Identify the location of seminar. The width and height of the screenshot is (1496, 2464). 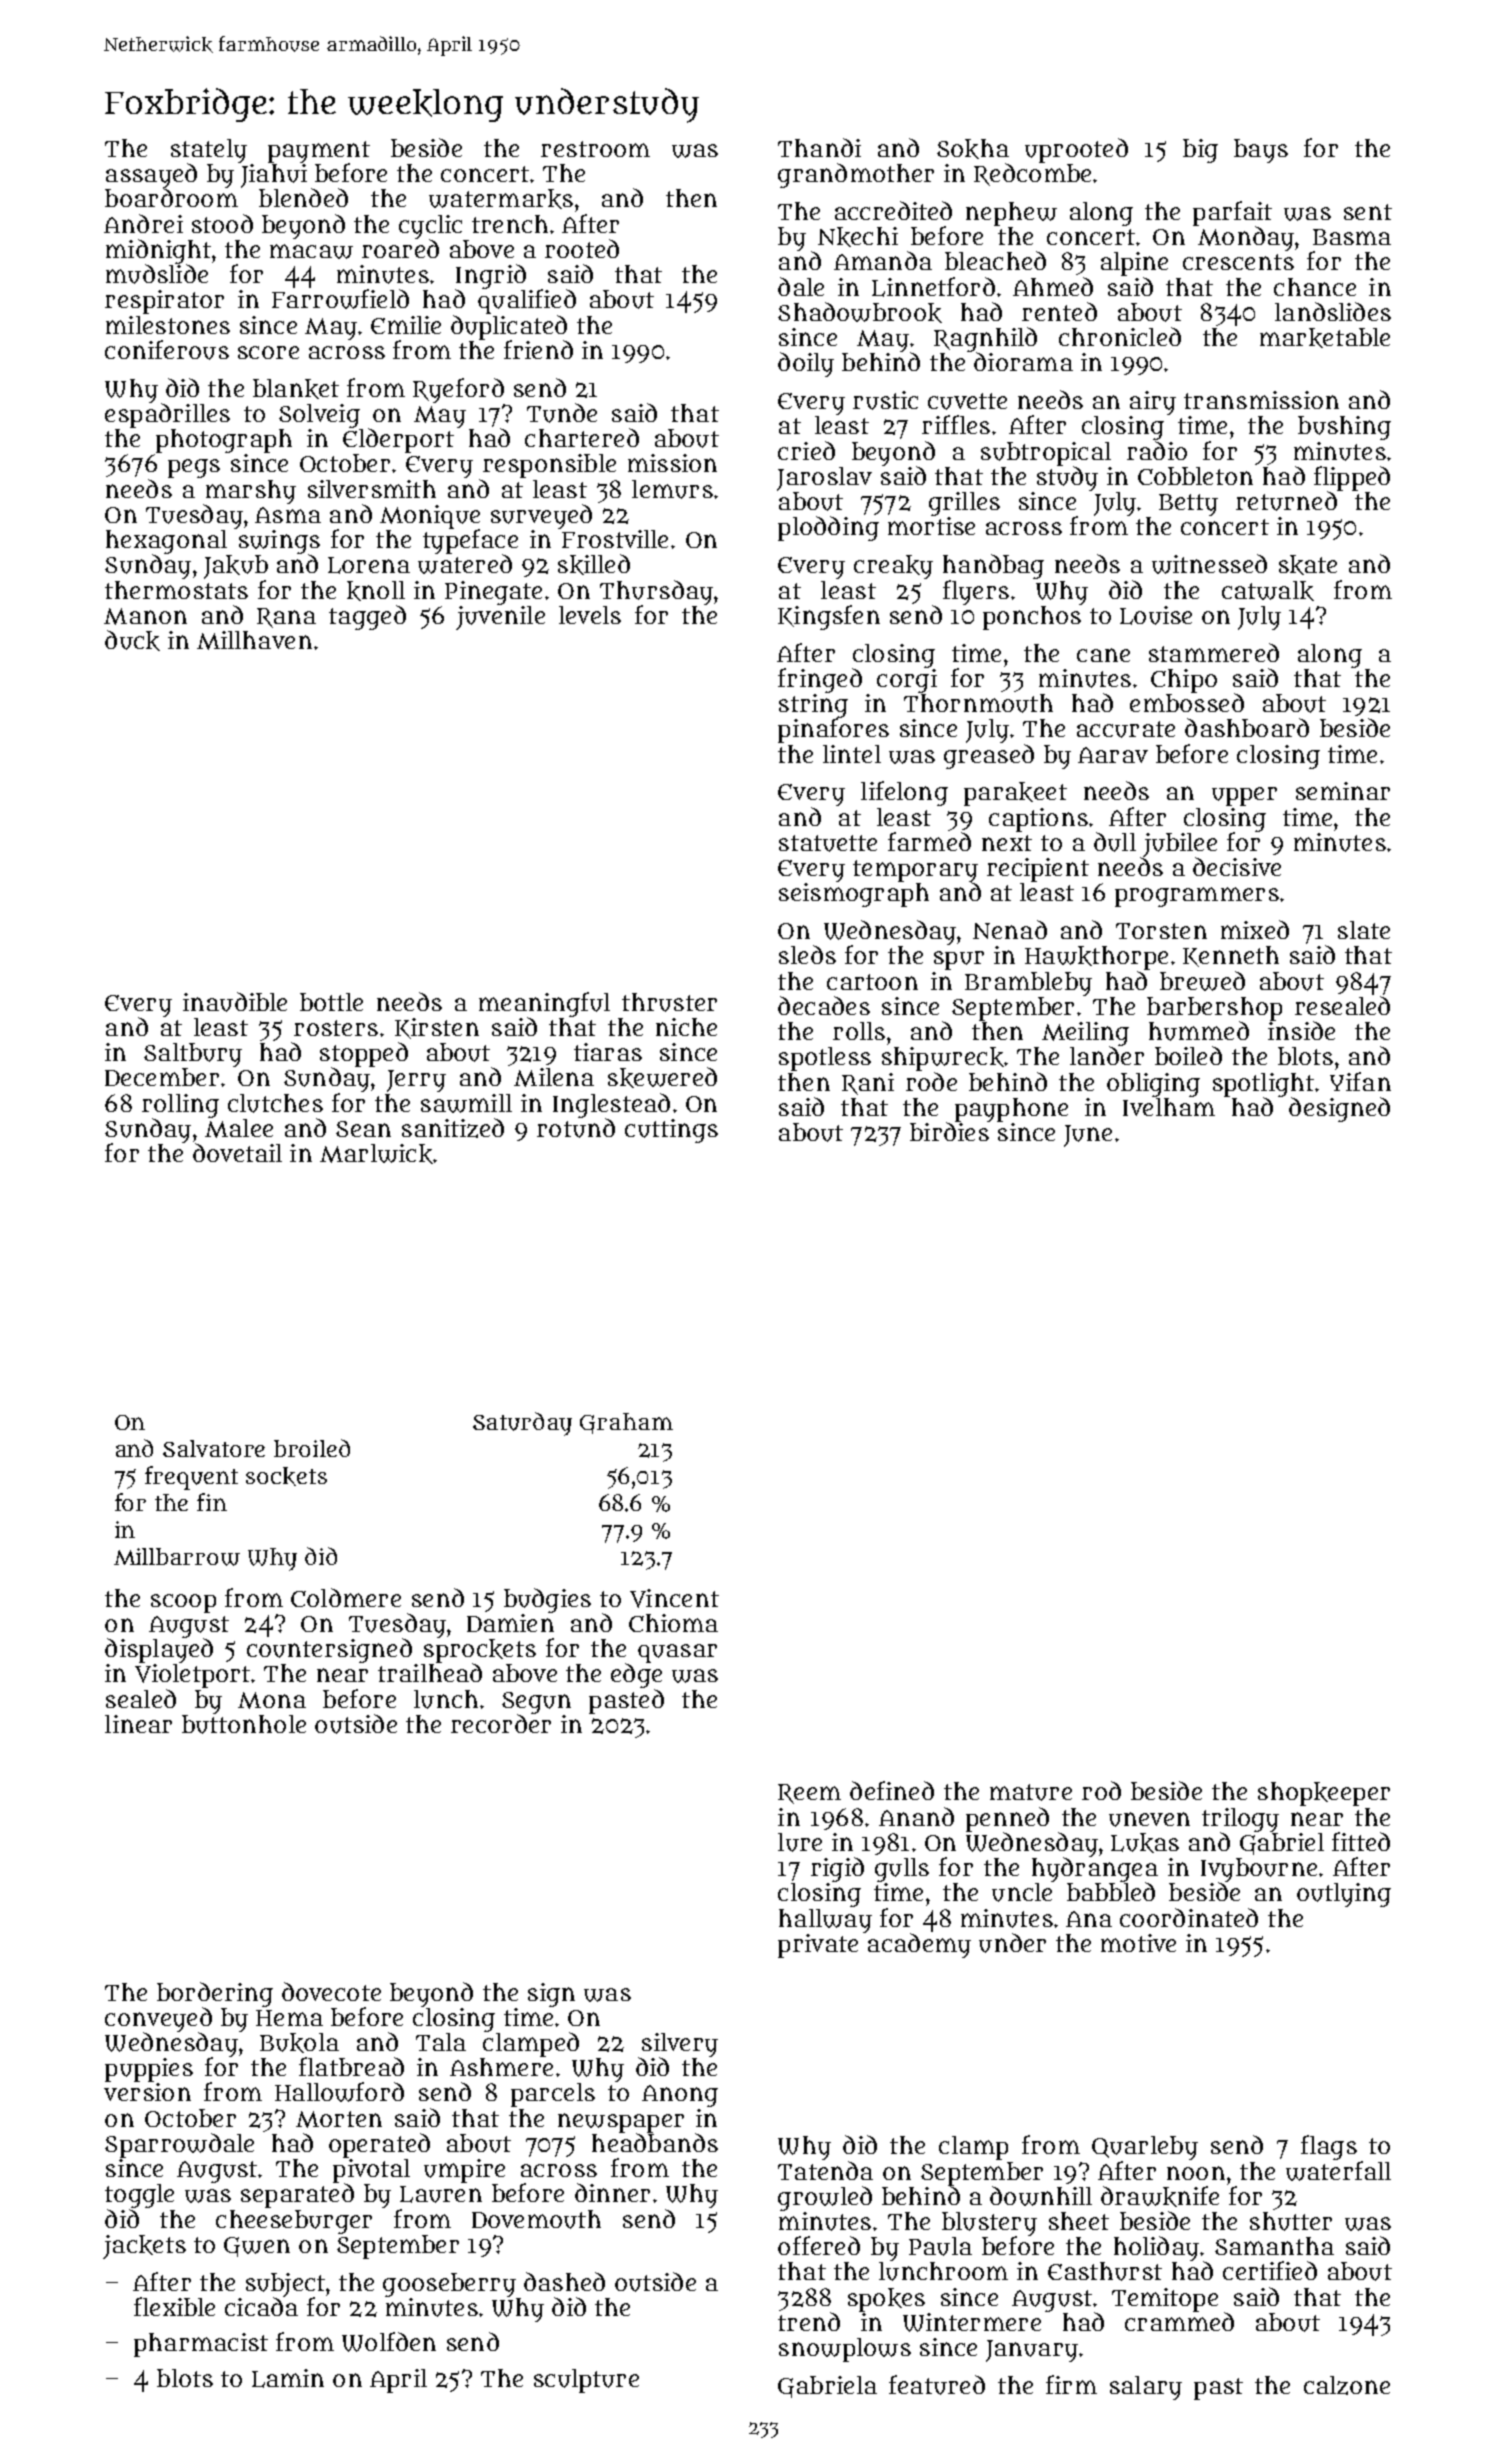
(1343, 791).
